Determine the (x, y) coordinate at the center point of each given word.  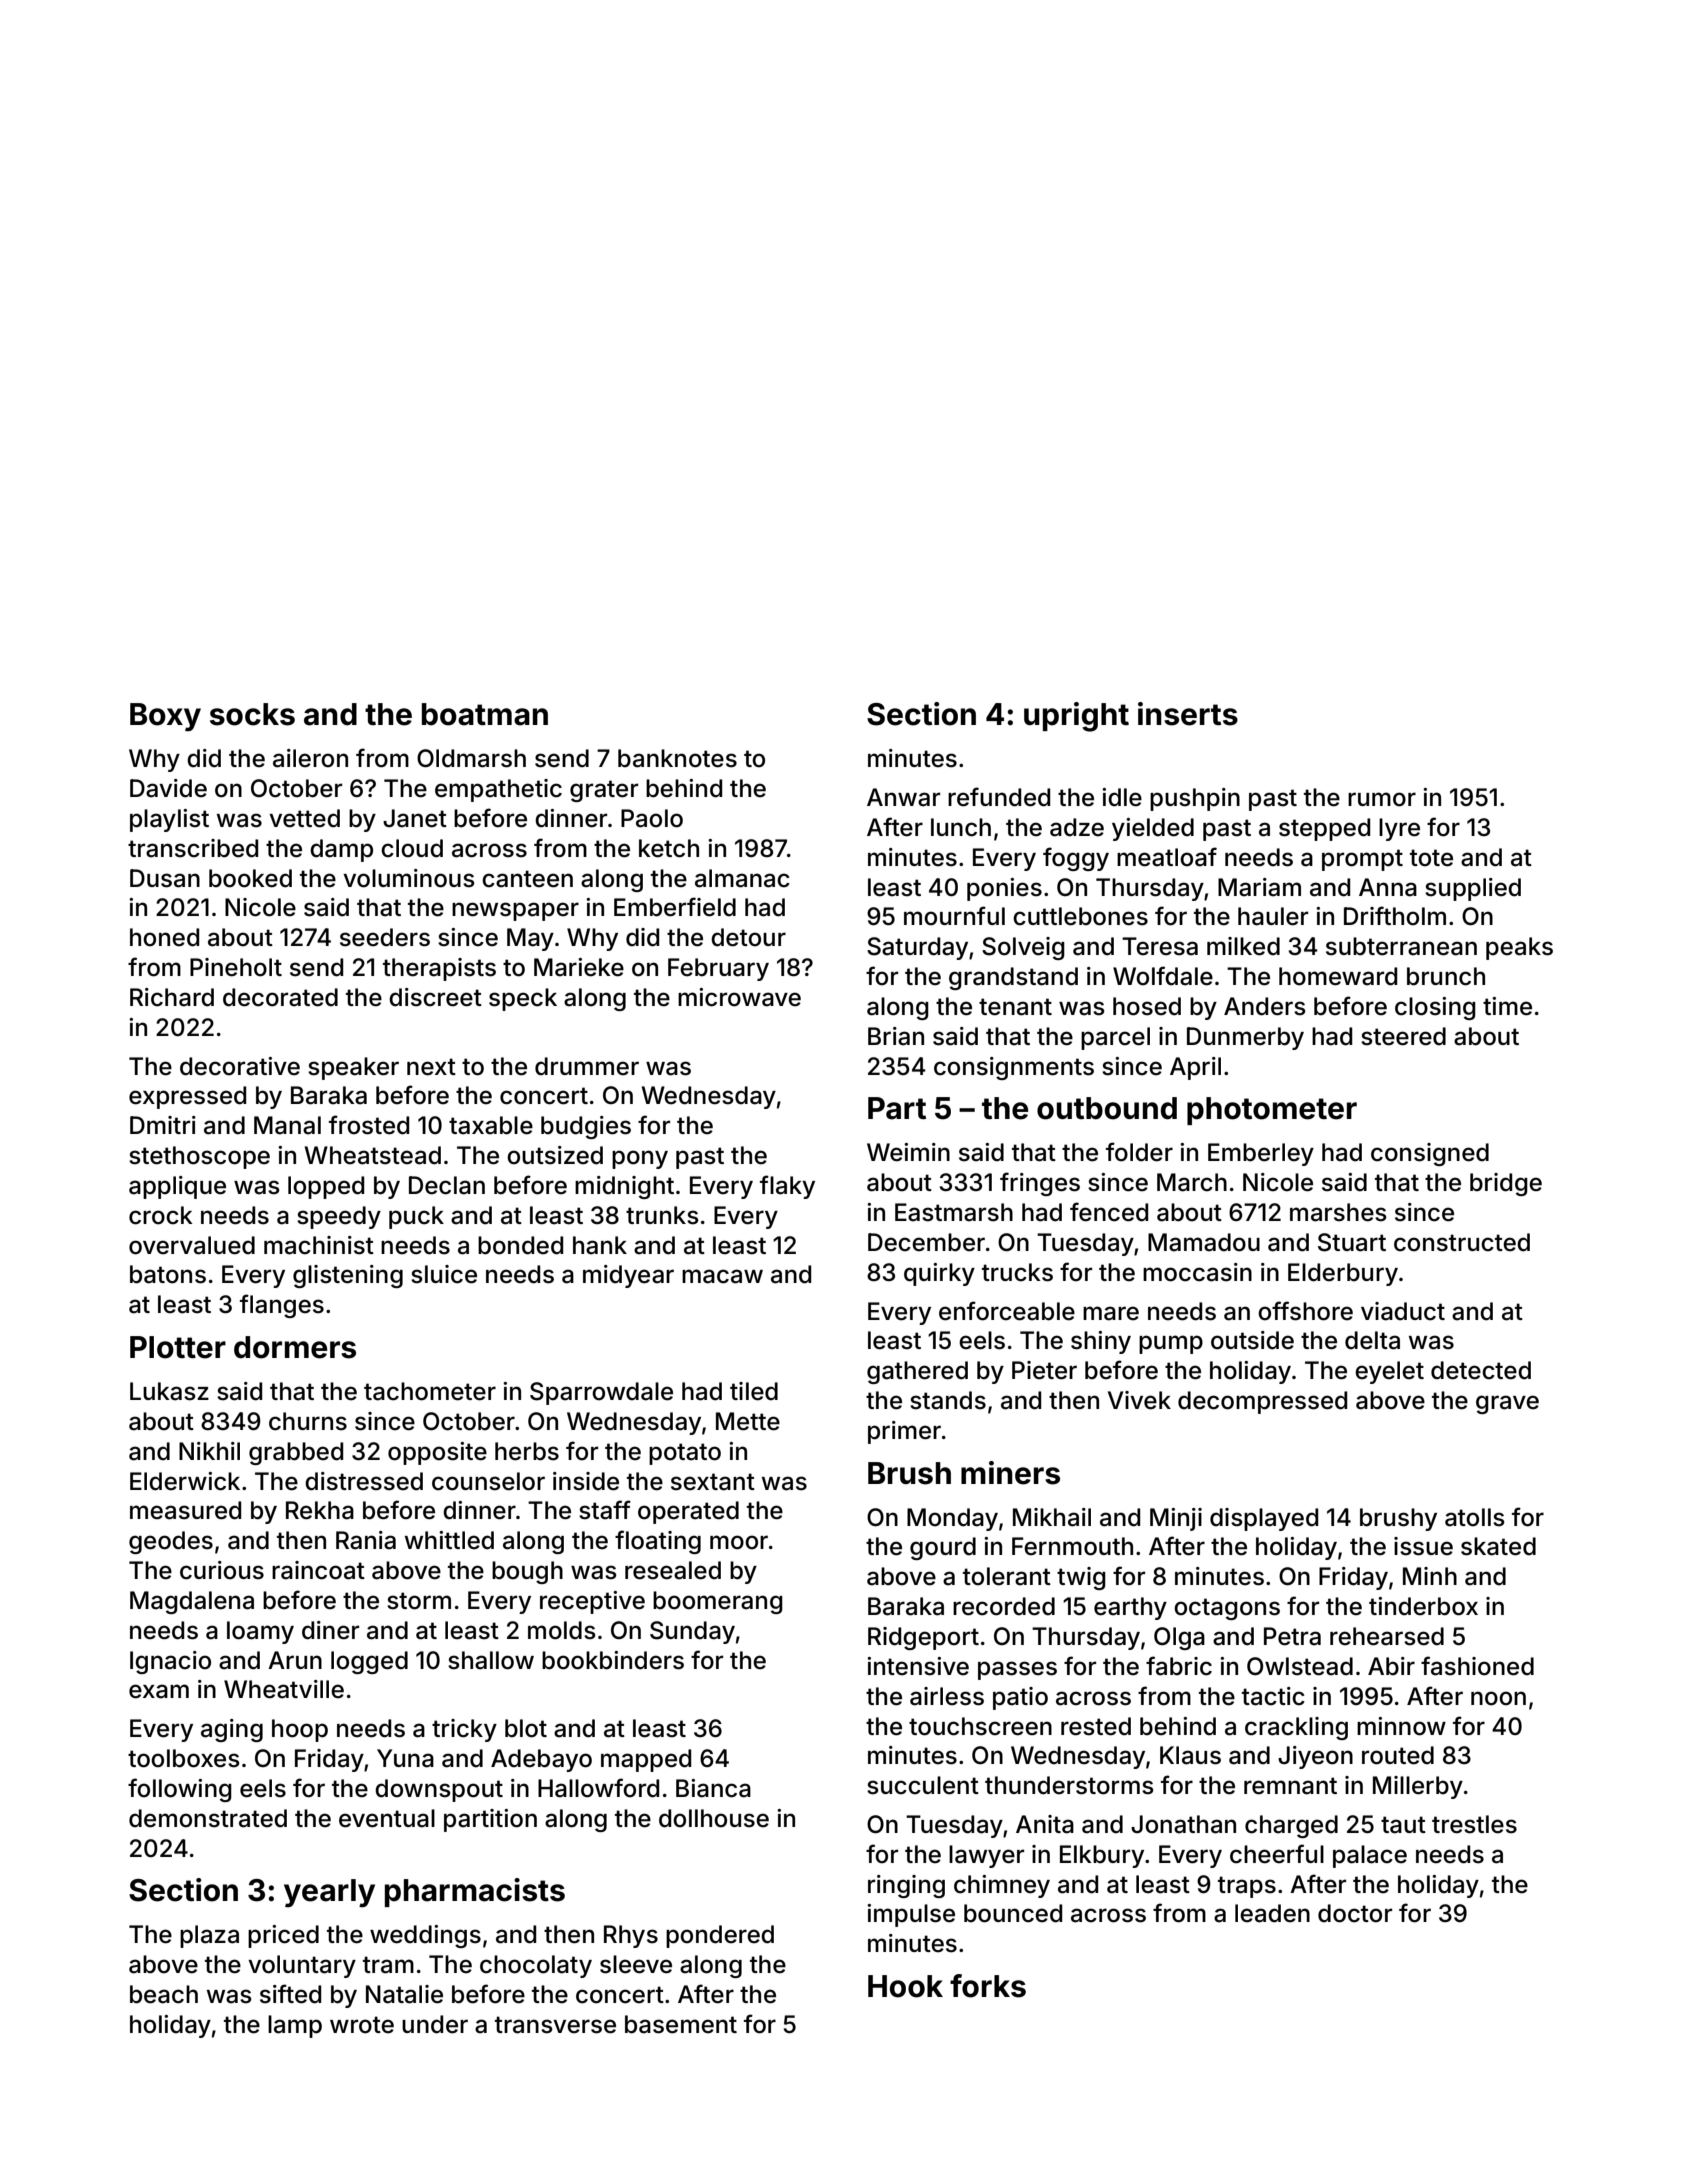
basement (681, 2024)
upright (1076, 717)
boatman (485, 714)
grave (1507, 1404)
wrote (362, 2025)
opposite (437, 1453)
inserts (1188, 714)
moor (739, 1542)
